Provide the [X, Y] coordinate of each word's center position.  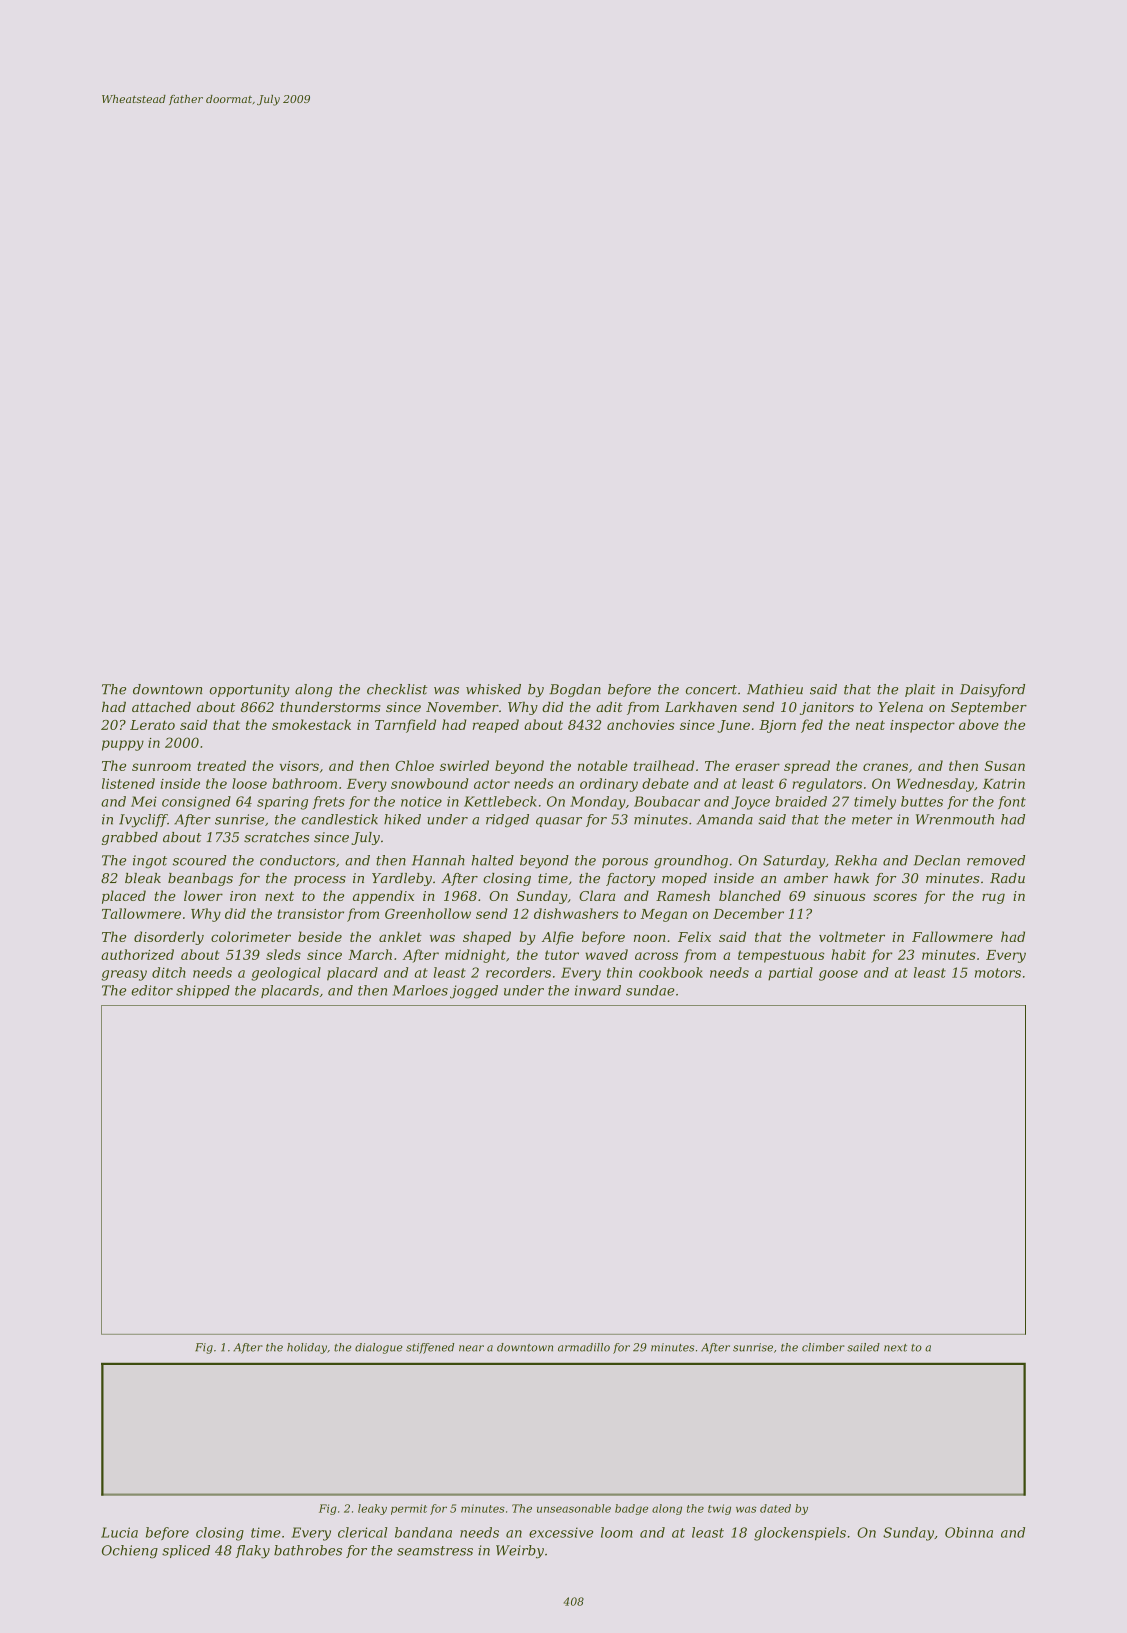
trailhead [664, 765]
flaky [253, 1552]
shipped [203, 991]
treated [221, 765]
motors [998, 973]
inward [598, 990]
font [1012, 802]
